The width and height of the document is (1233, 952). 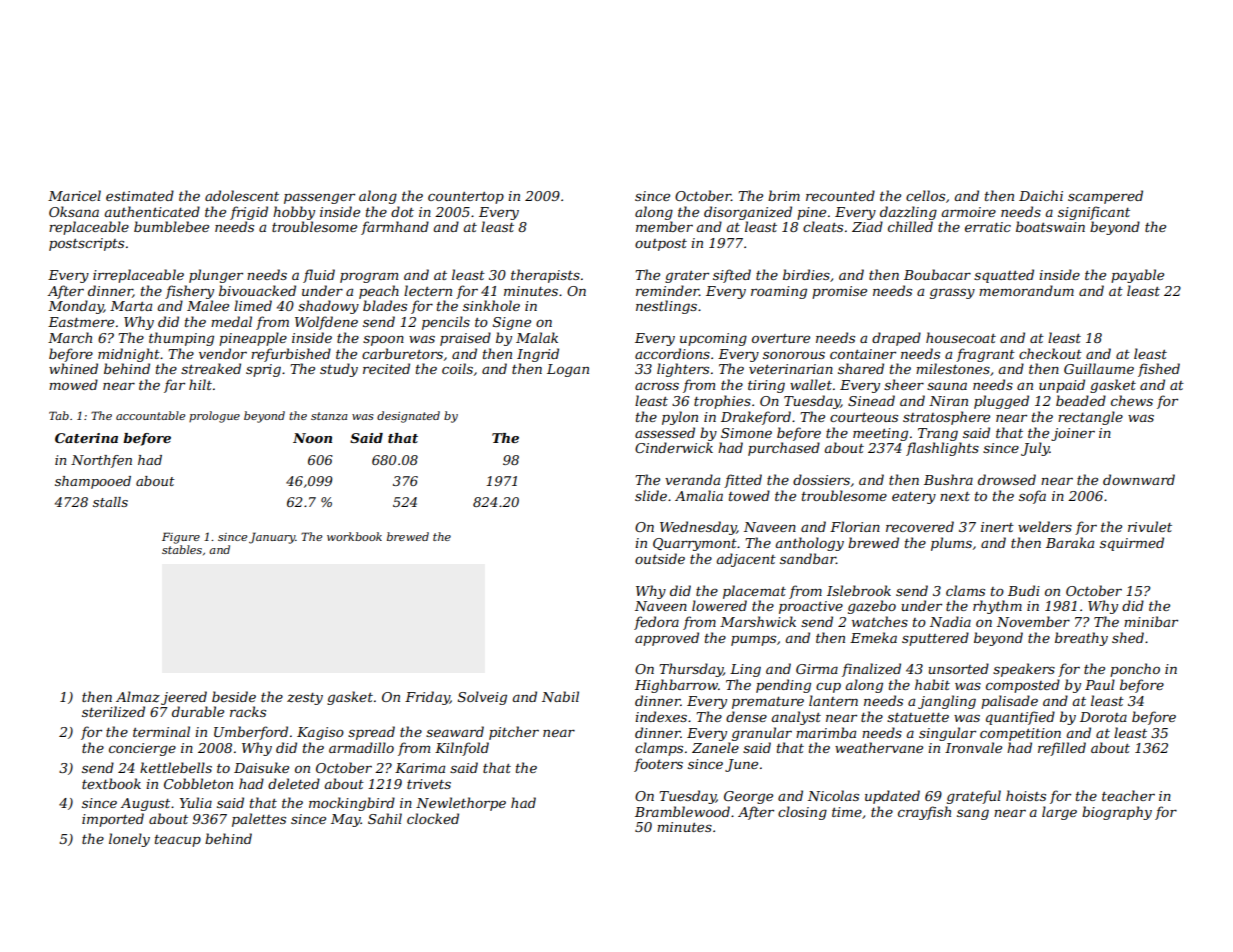 What do you see at coordinates (200, 384) in the document?
I see `hilt` at bounding box center [200, 384].
